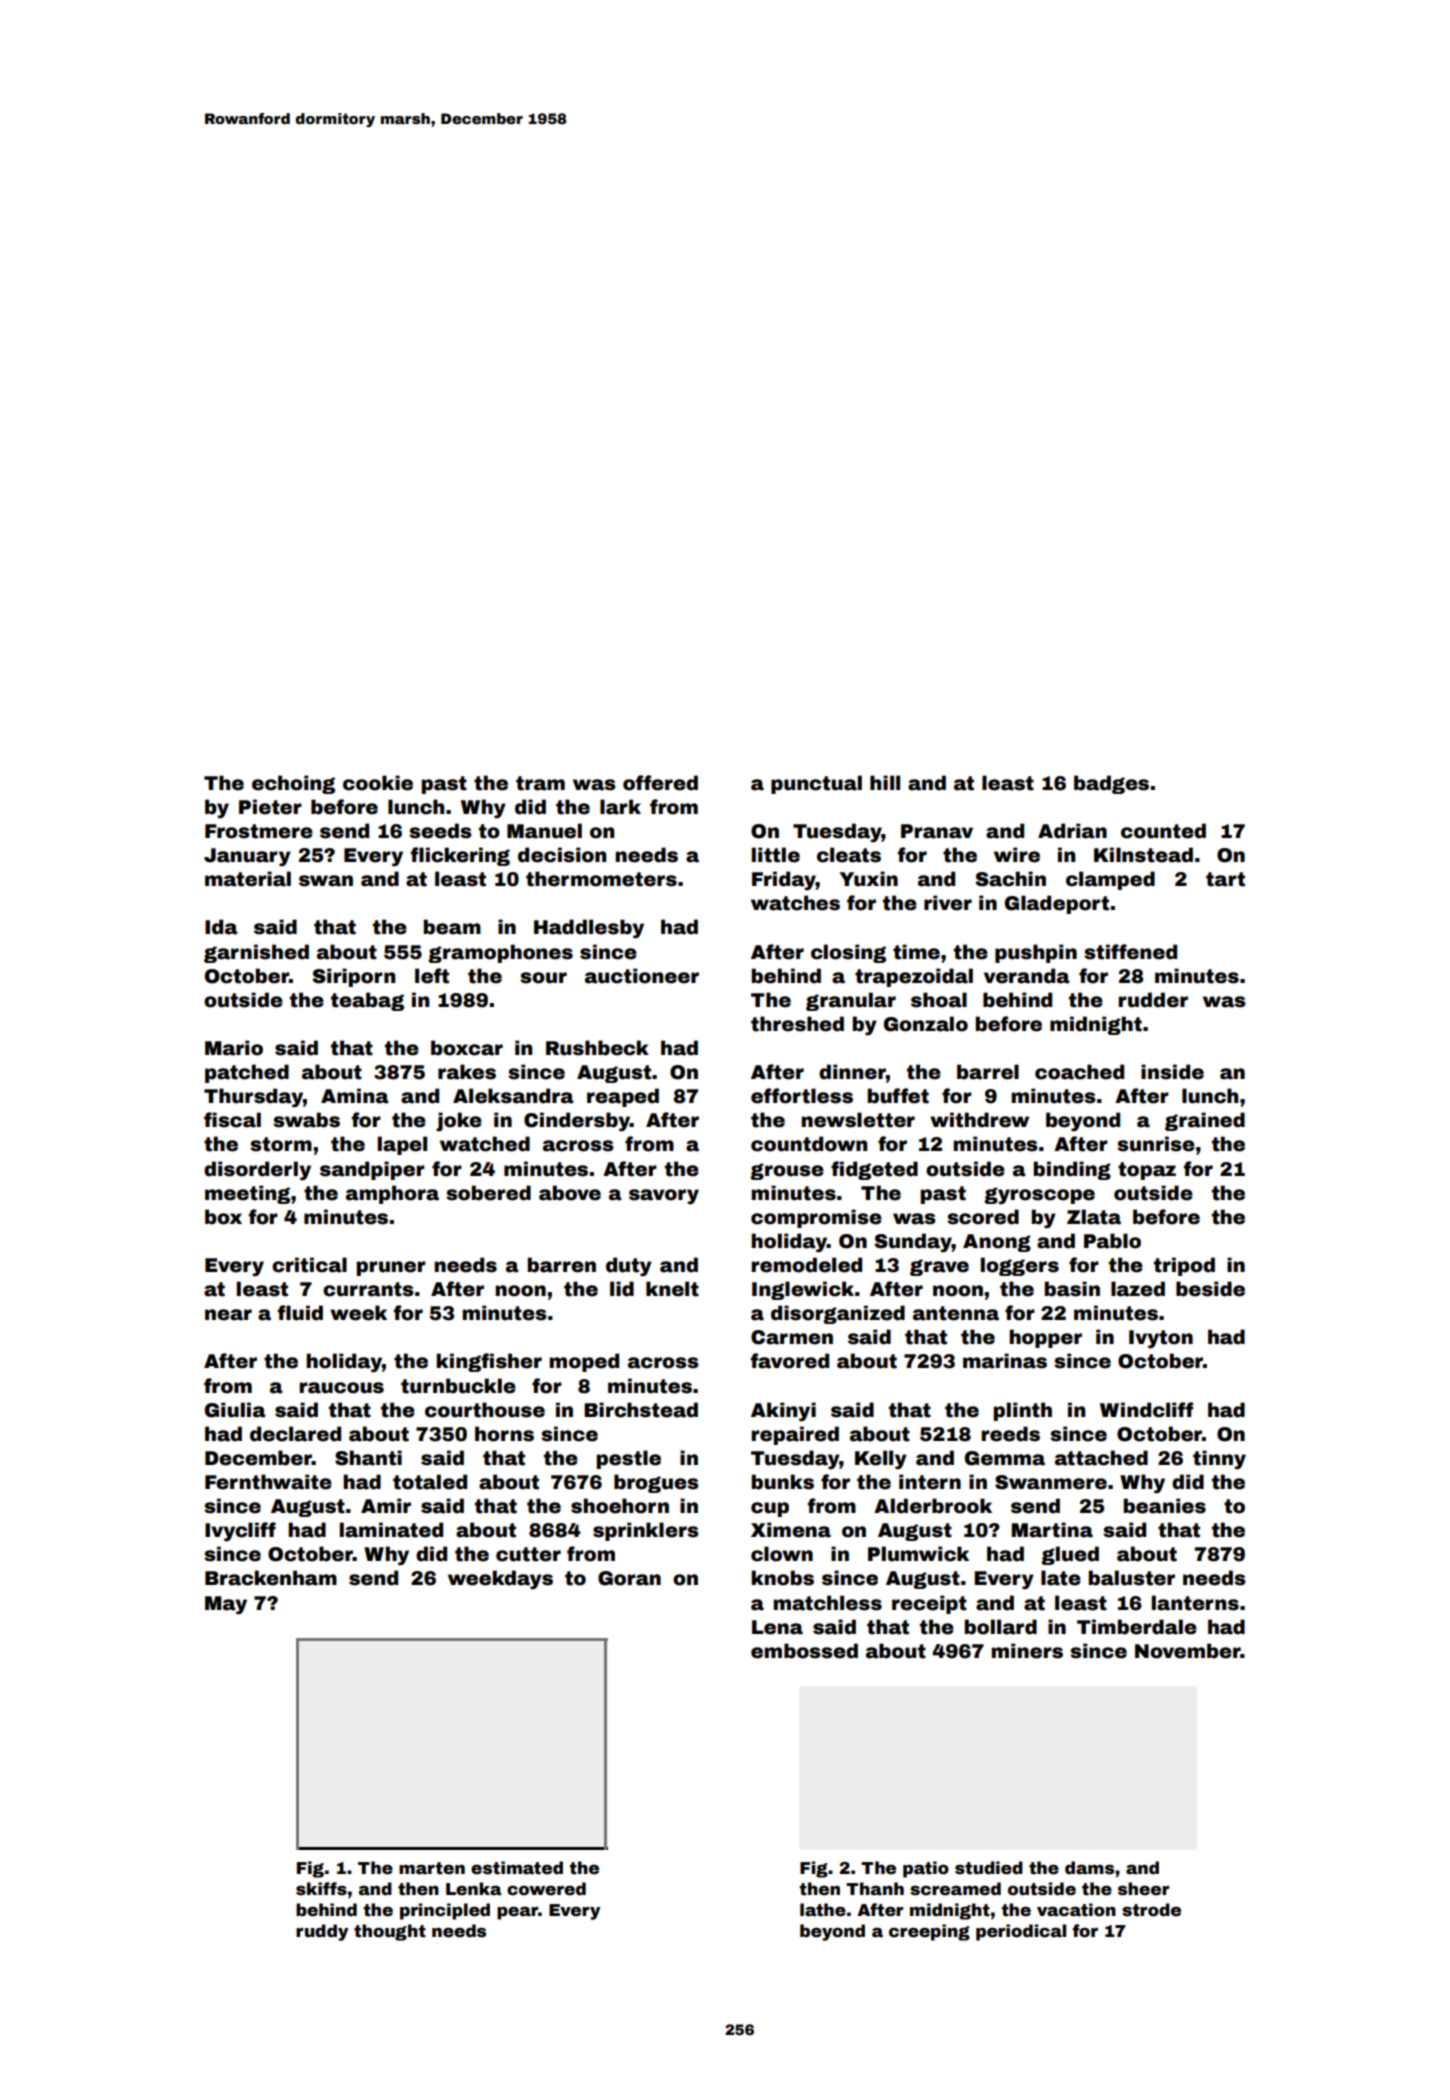 The width and height of the page is (1450, 2100). Describe the element at coordinates (540, 783) in the page. I see `tram` at that location.
